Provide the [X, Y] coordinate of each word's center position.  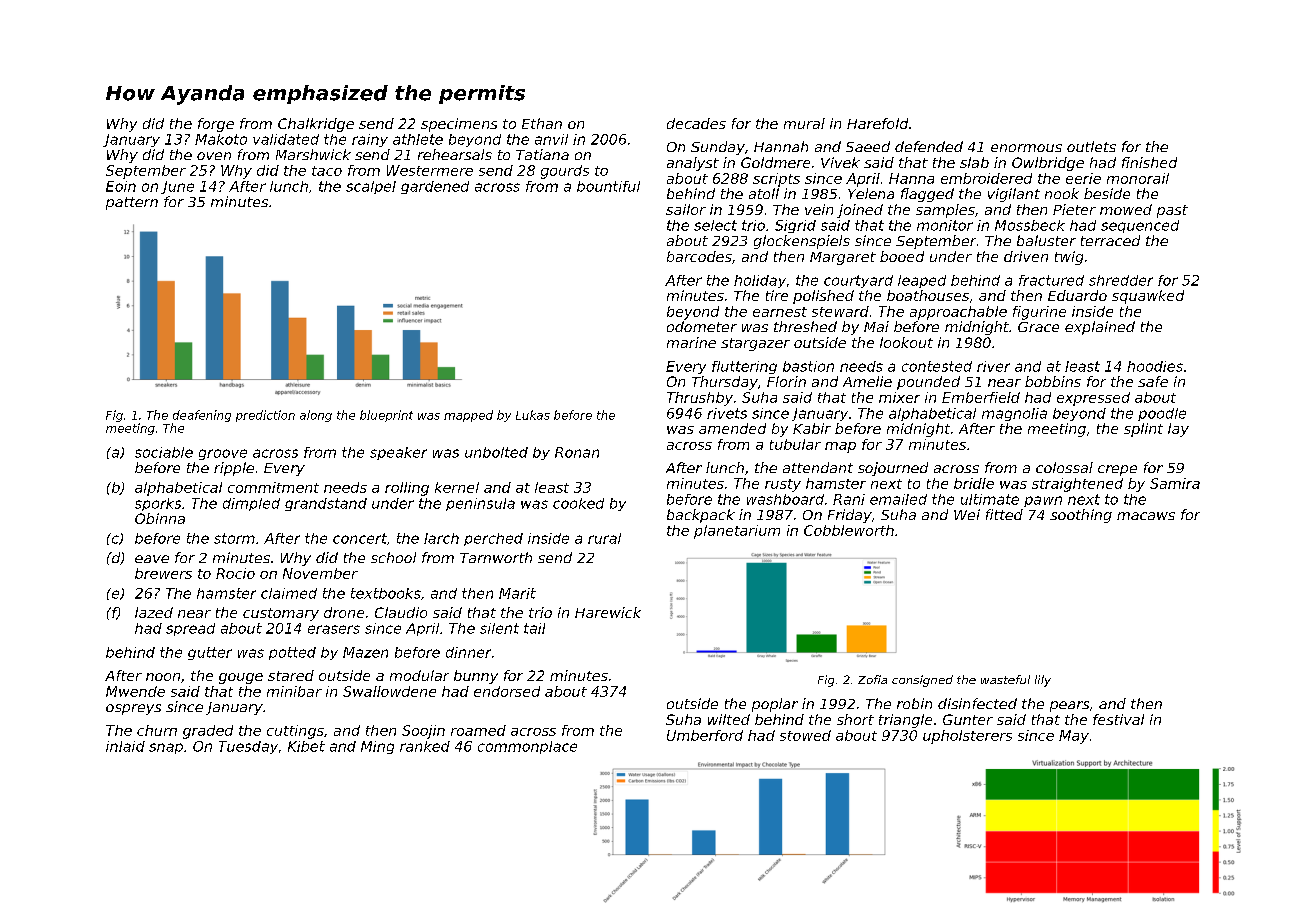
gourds [565, 172]
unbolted [496, 452]
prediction [265, 416]
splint [1143, 430]
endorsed [507, 691]
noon [163, 677]
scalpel [371, 187]
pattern [132, 203]
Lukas [533, 415]
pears [1069, 706]
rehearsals [455, 154]
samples [945, 211]
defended [929, 146]
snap [166, 748]
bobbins [1053, 381]
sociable [164, 452]
